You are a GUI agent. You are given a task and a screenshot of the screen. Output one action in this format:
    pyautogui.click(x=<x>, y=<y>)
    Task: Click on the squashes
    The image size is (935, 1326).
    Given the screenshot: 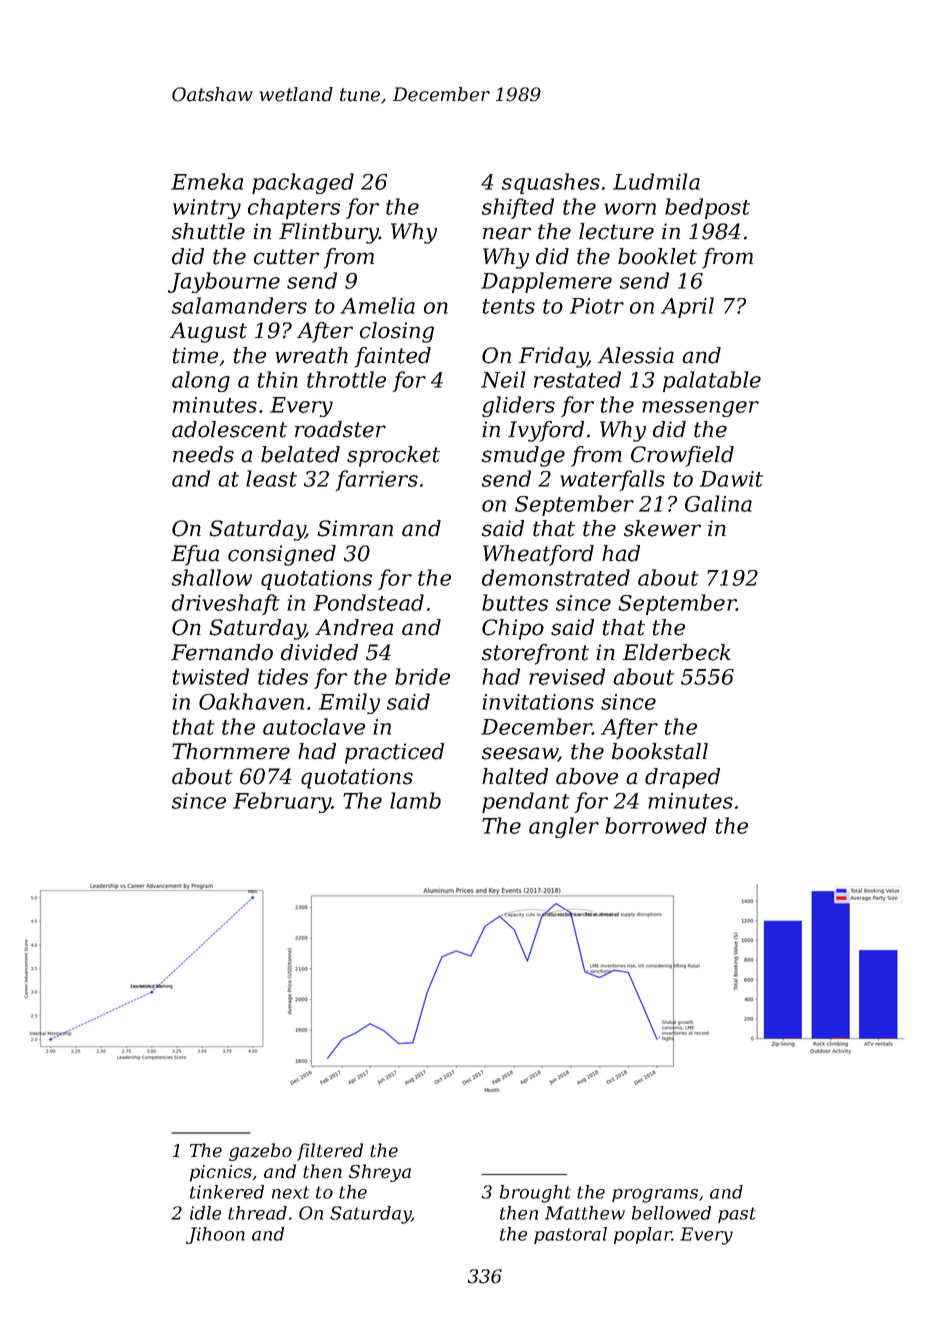 What is the action you would take?
    pyautogui.click(x=551, y=183)
